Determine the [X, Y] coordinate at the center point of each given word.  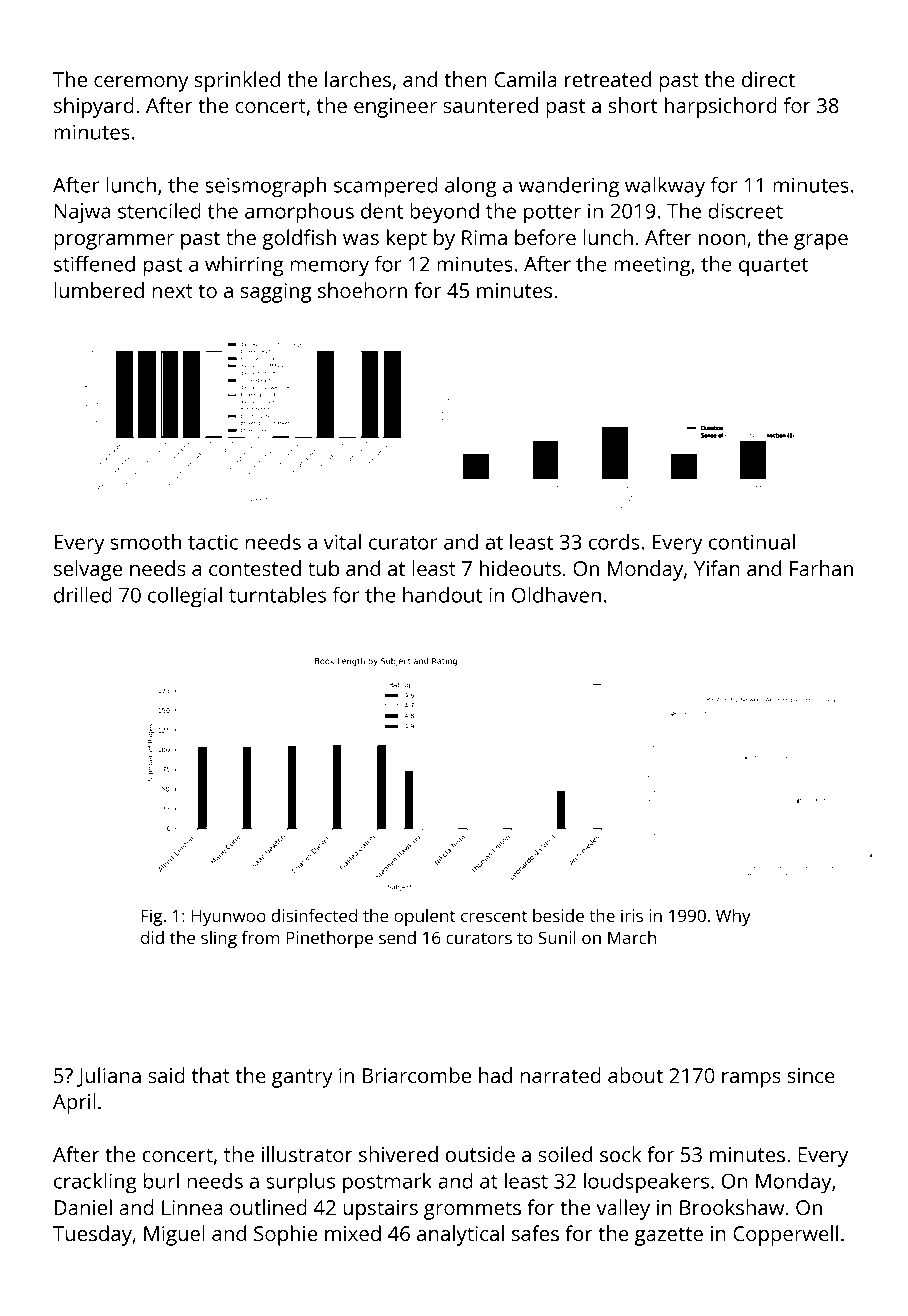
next [172, 291]
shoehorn [362, 290]
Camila [525, 79]
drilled [83, 595]
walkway [665, 187]
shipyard [94, 107]
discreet [745, 211]
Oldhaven [556, 595]
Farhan [821, 568]
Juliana [109, 1077]
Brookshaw [732, 1207]
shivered [398, 1154]
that [211, 1075]
